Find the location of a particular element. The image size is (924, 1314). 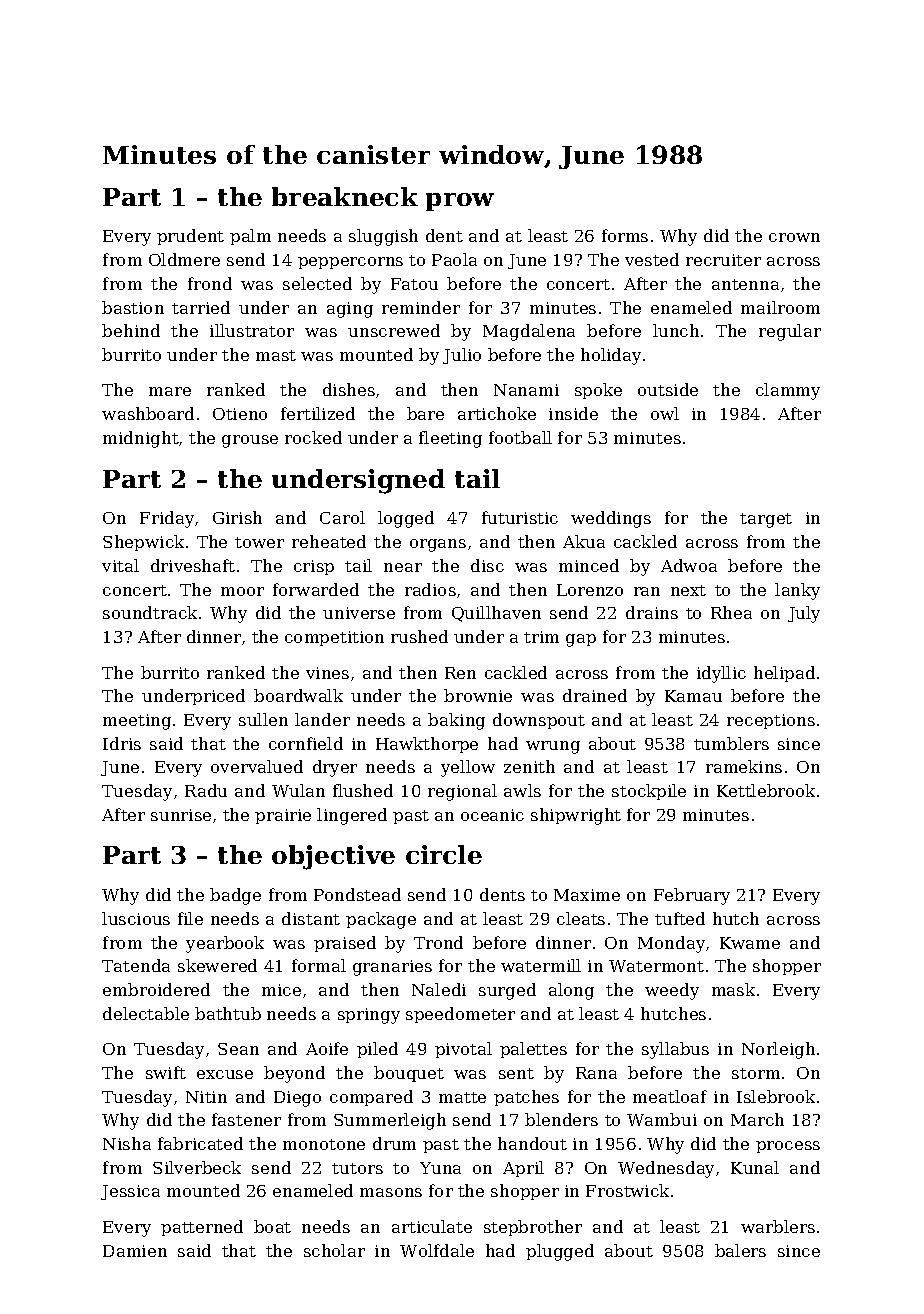

target is located at coordinates (766, 520).
